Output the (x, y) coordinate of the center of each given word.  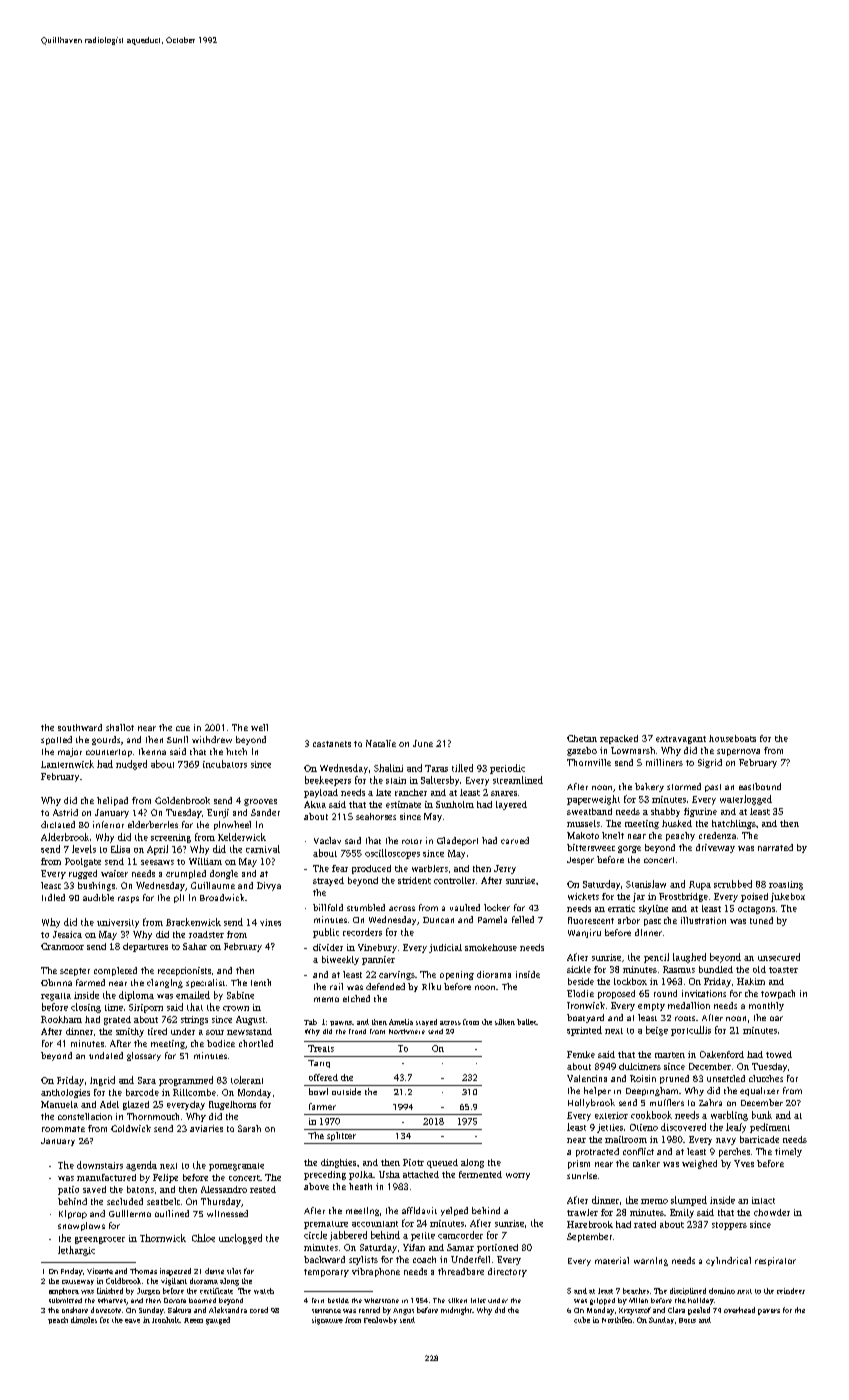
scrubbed (733, 884)
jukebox (788, 897)
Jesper (580, 861)
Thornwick (163, 1238)
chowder (772, 1212)
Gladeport (457, 841)
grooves (260, 802)
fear (340, 868)
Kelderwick (242, 837)
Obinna (56, 982)
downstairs (100, 1165)
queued (442, 1163)
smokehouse (491, 947)
